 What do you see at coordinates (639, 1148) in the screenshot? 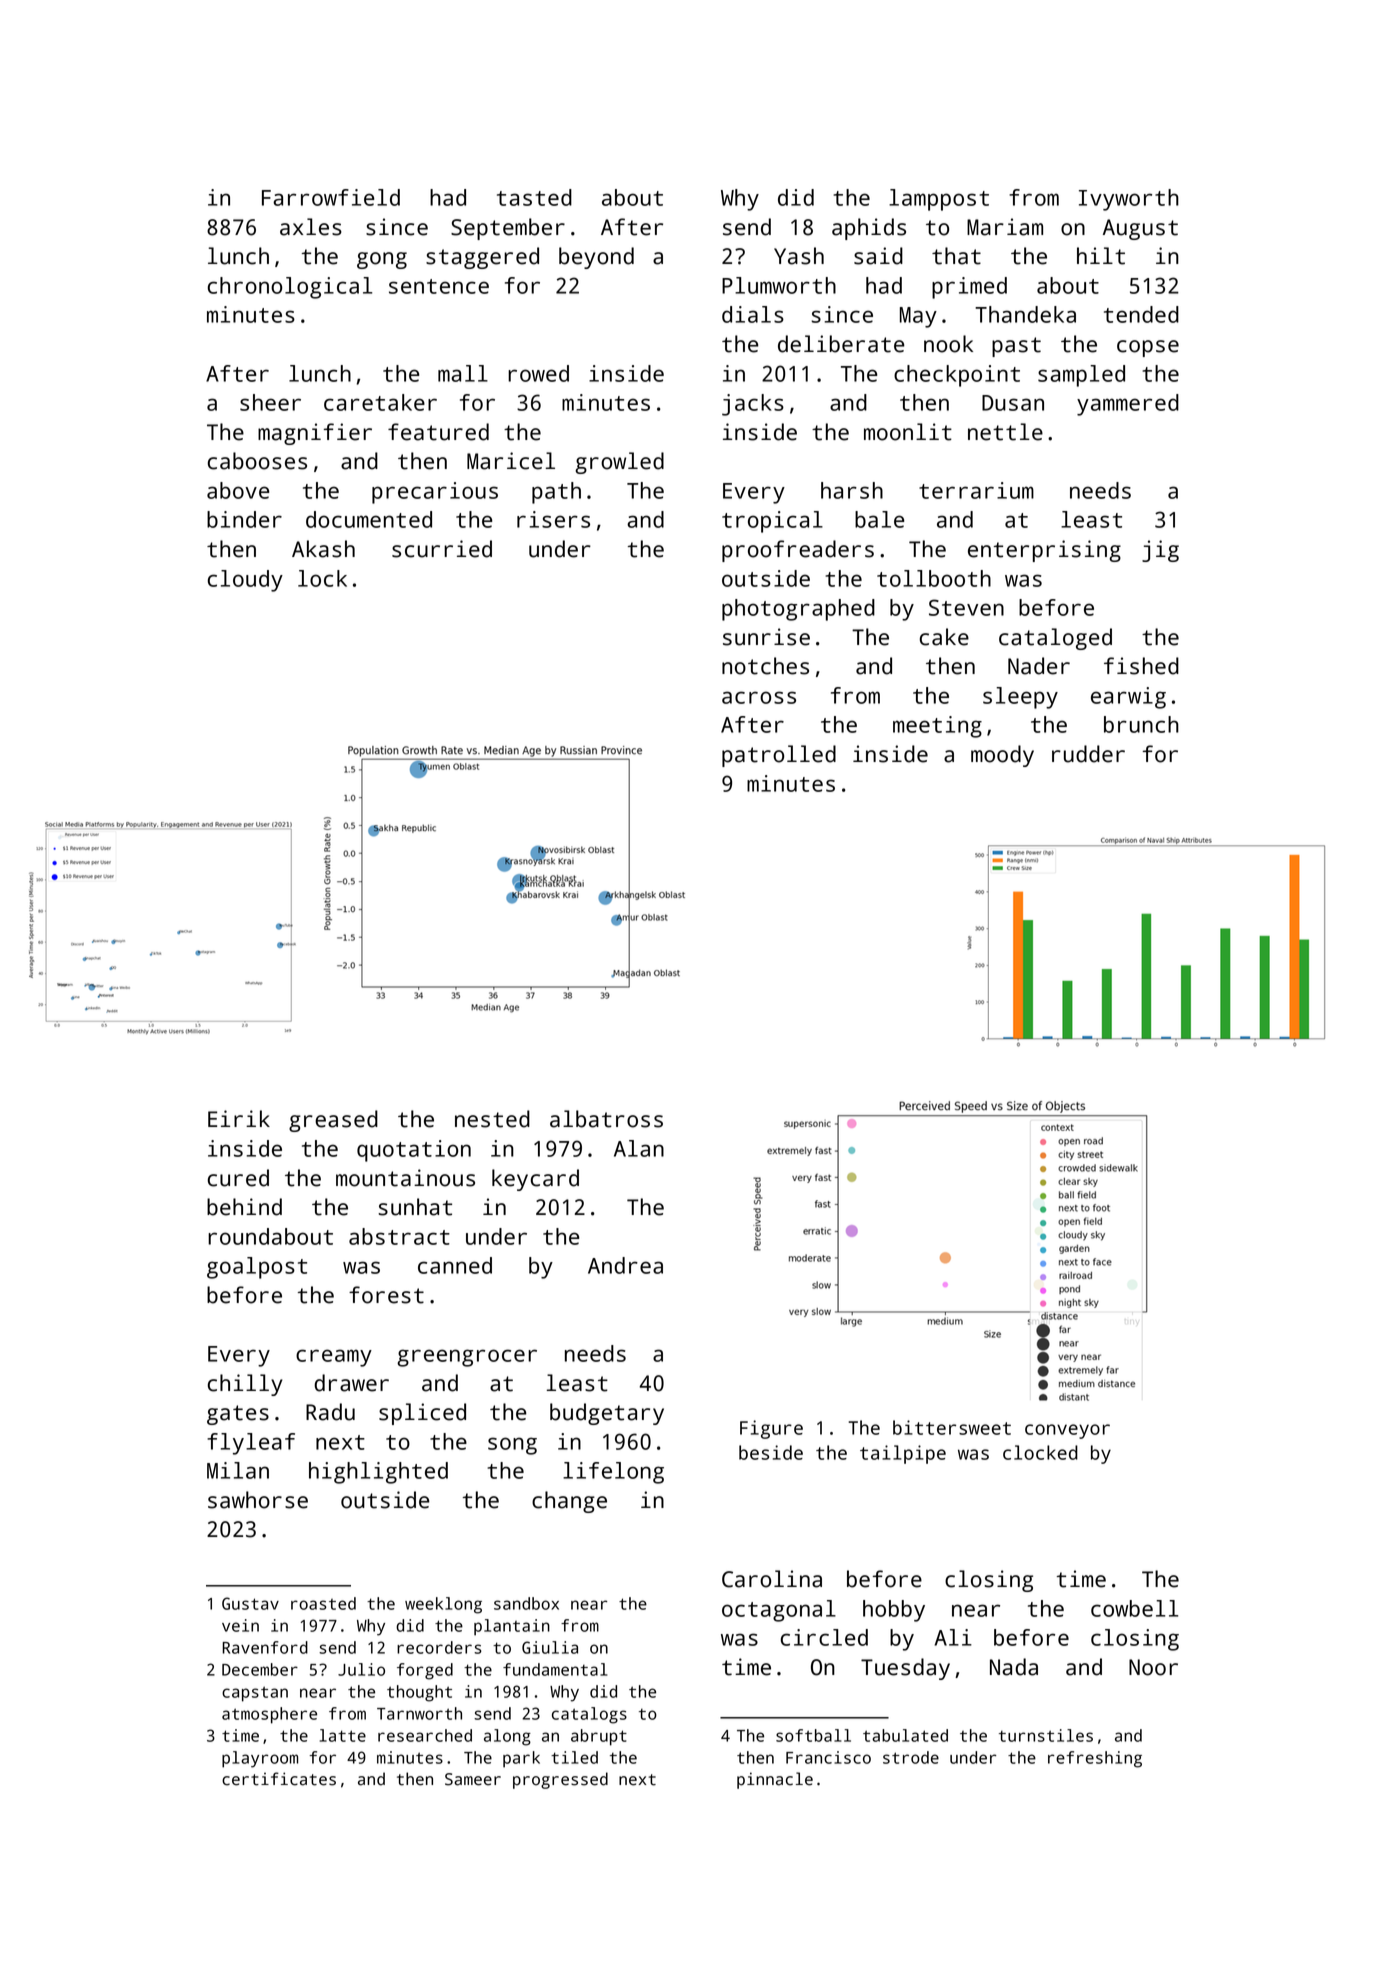
I see `Alan` at bounding box center [639, 1148].
